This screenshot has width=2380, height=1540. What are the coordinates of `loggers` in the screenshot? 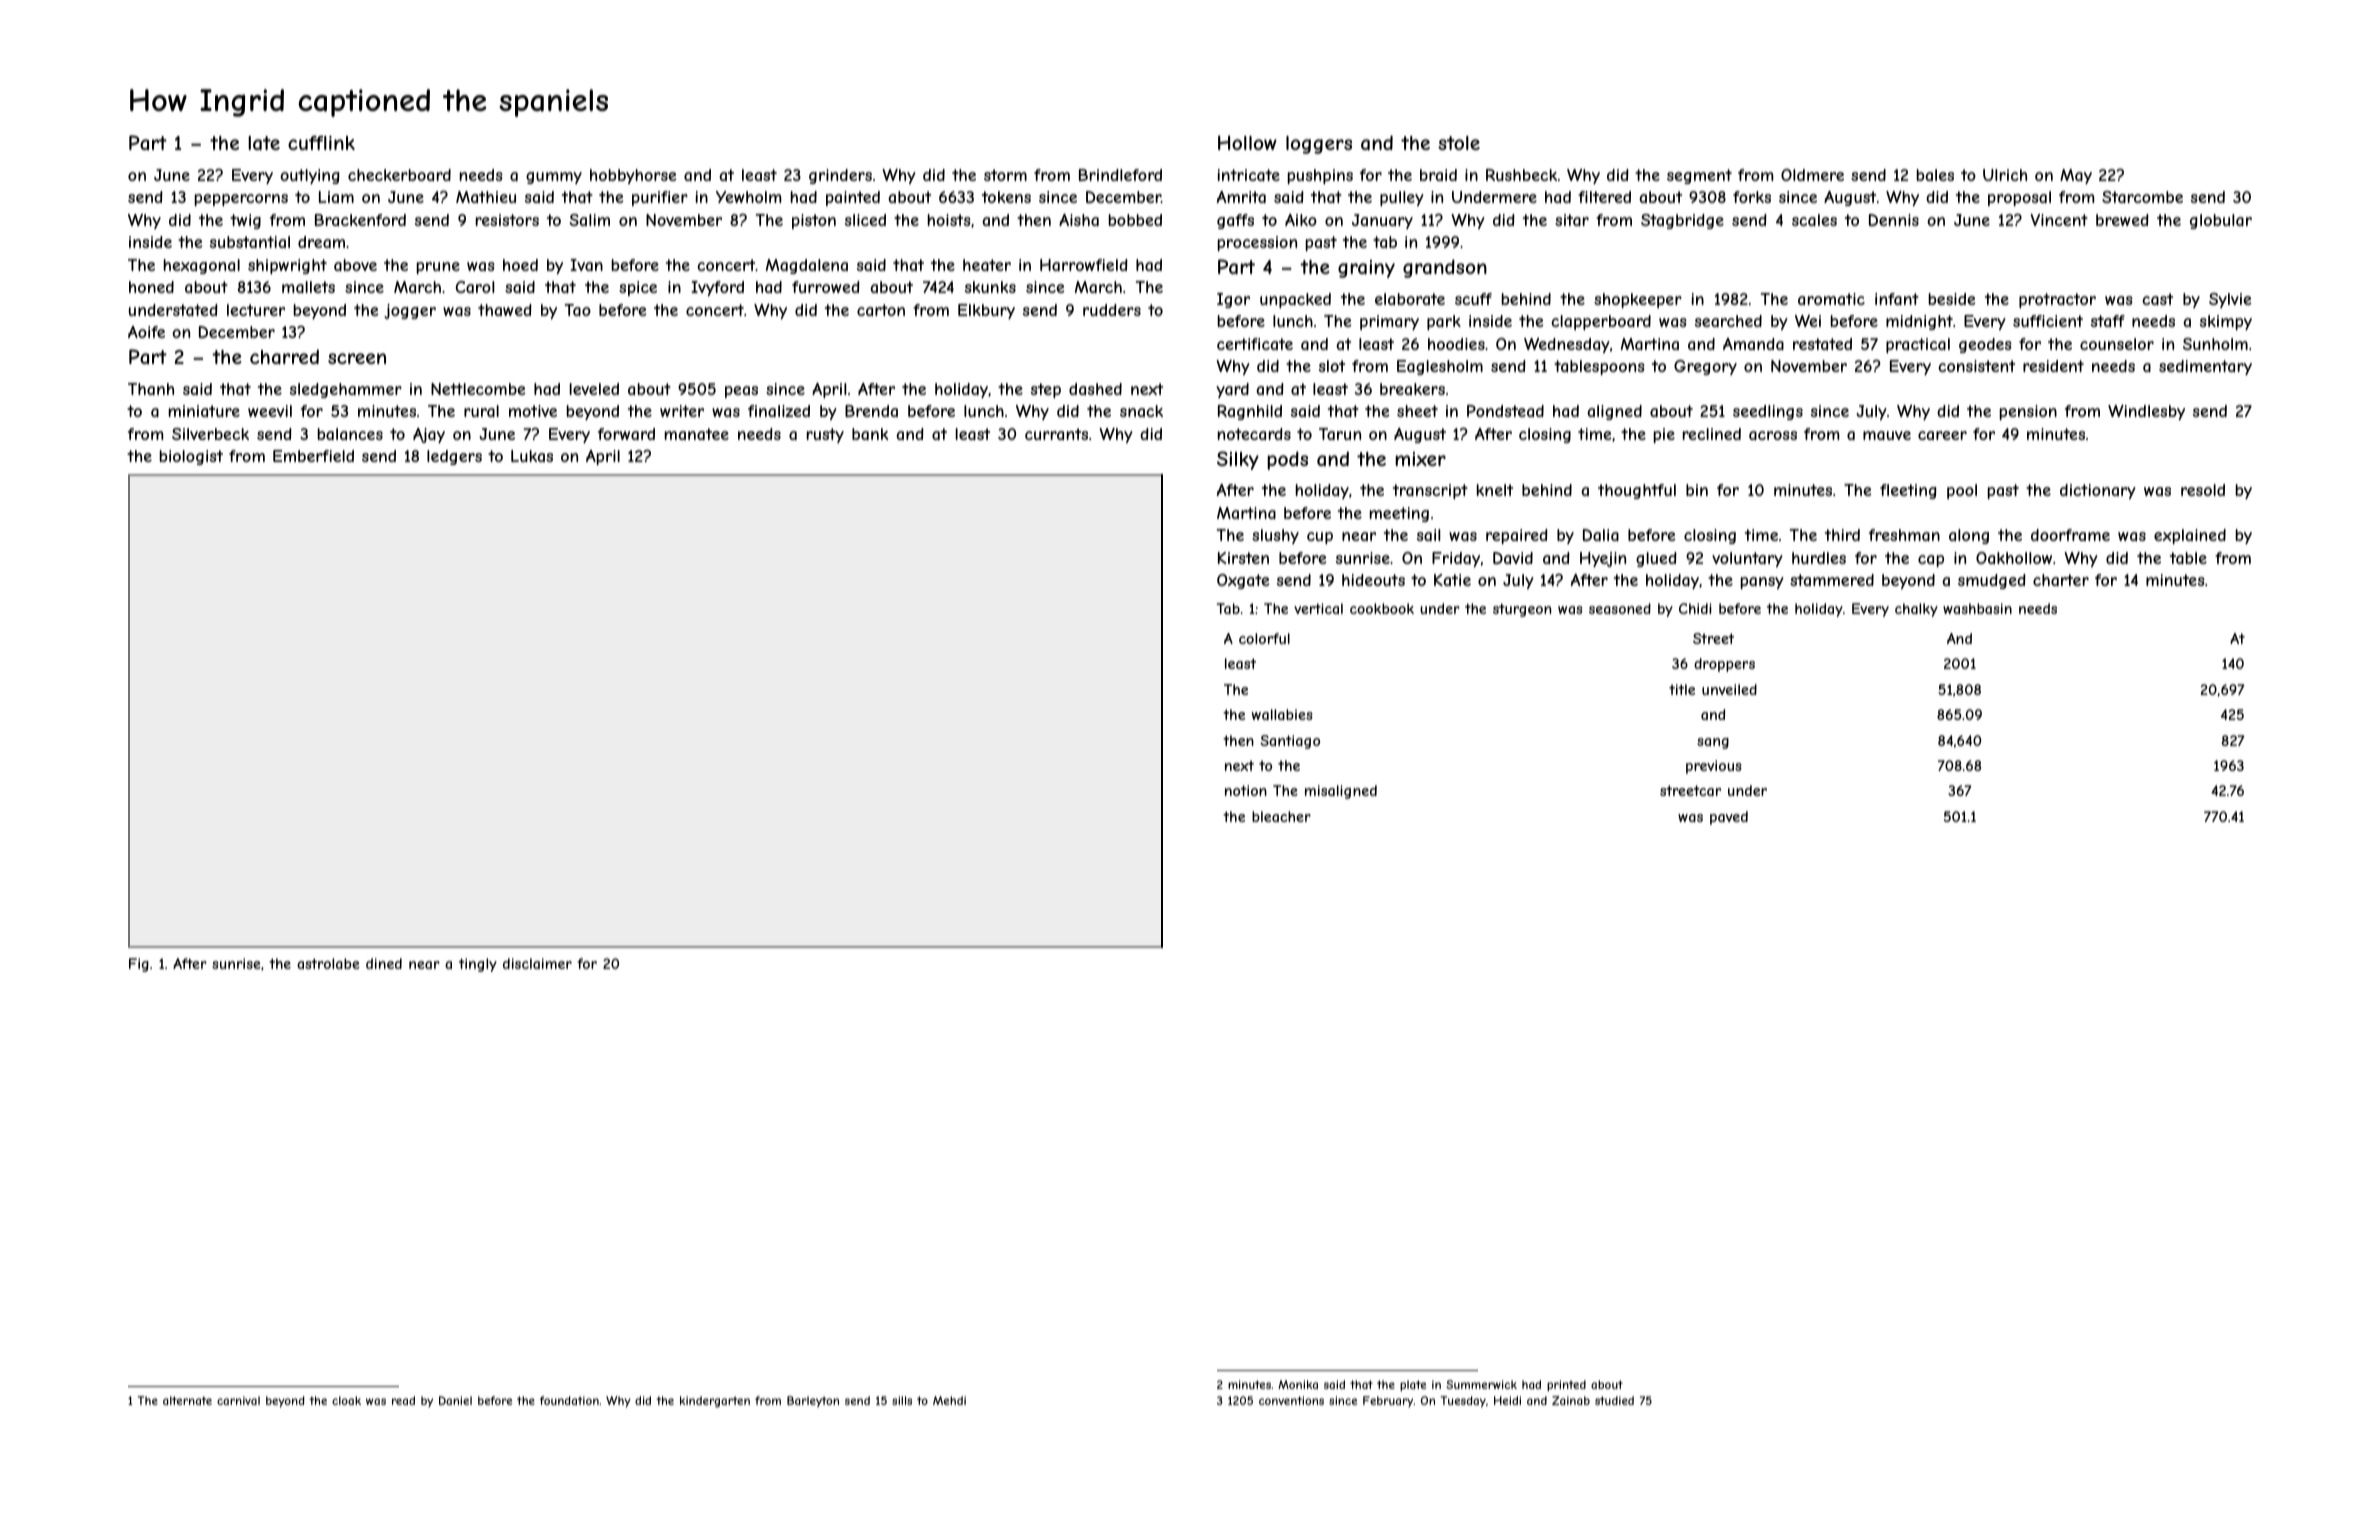 It's located at (1319, 145).
